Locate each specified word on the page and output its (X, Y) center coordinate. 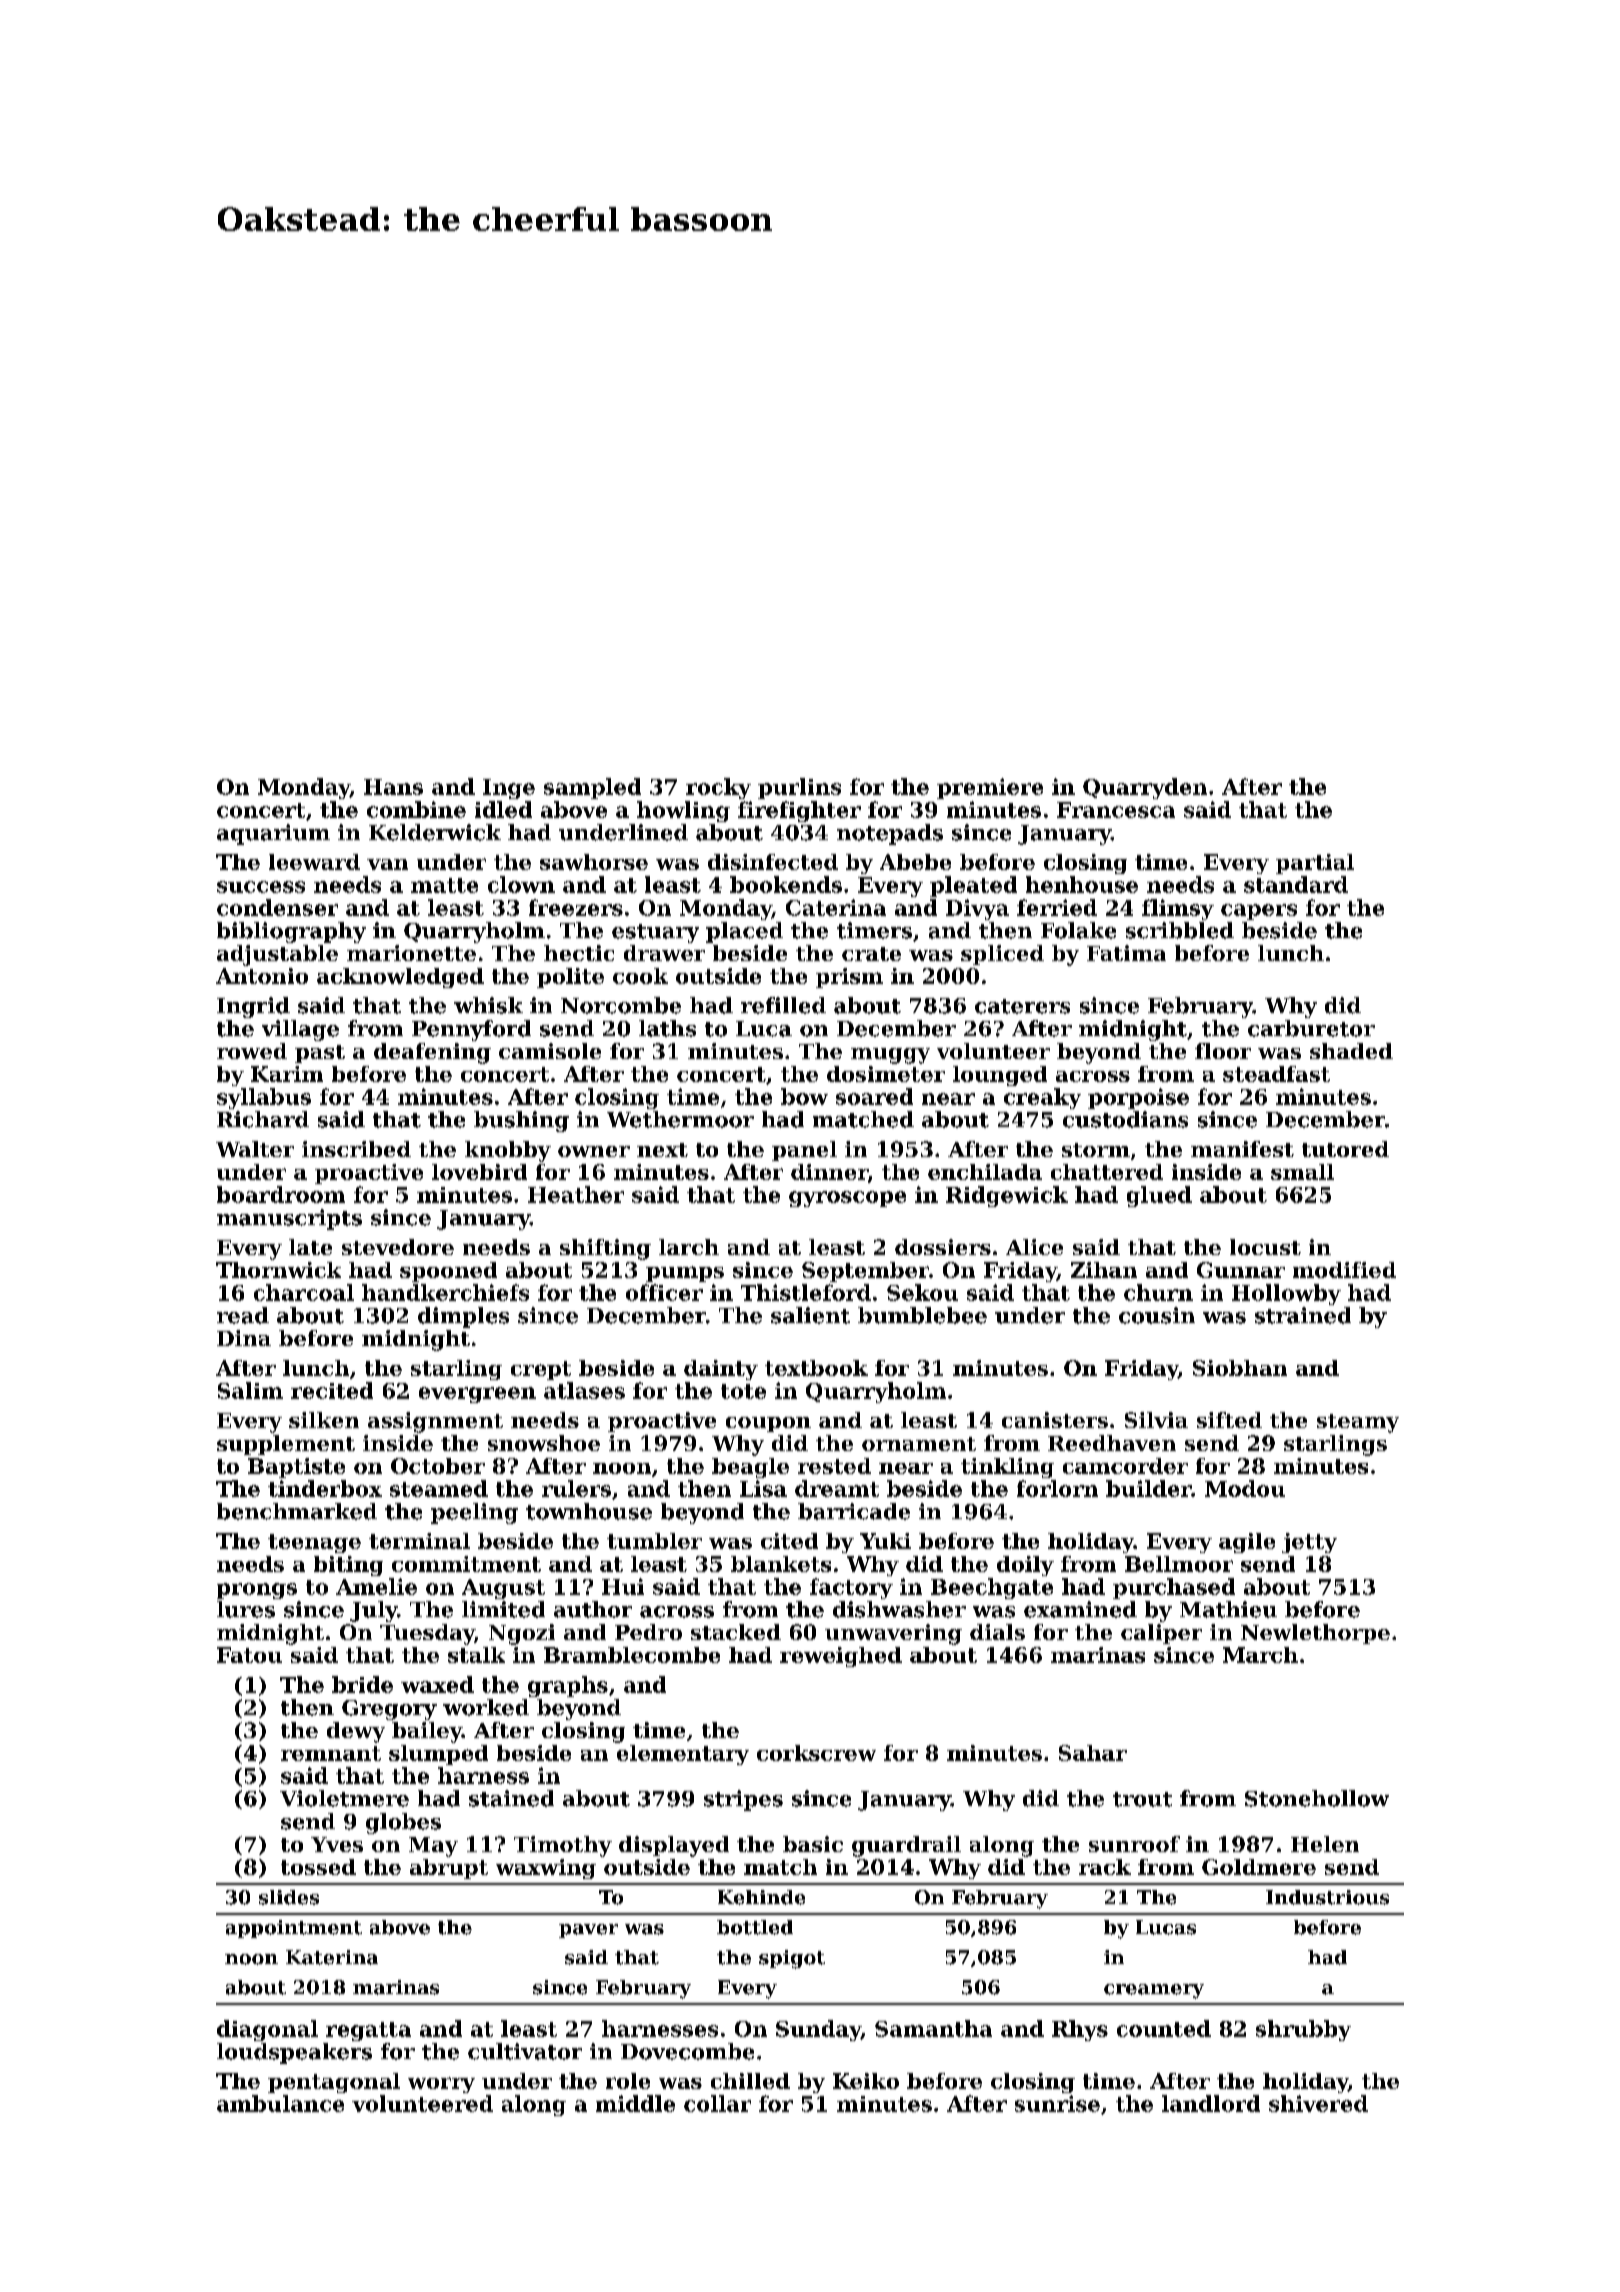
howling (683, 811)
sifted (1229, 1420)
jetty (1309, 1543)
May (433, 1847)
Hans (393, 787)
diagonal (267, 2030)
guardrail (906, 1846)
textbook (816, 1368)
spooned (448, 1272)
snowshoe (544, 1443)
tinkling (1007, 1468)
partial (1315, 864)
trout (1142, 1799)
